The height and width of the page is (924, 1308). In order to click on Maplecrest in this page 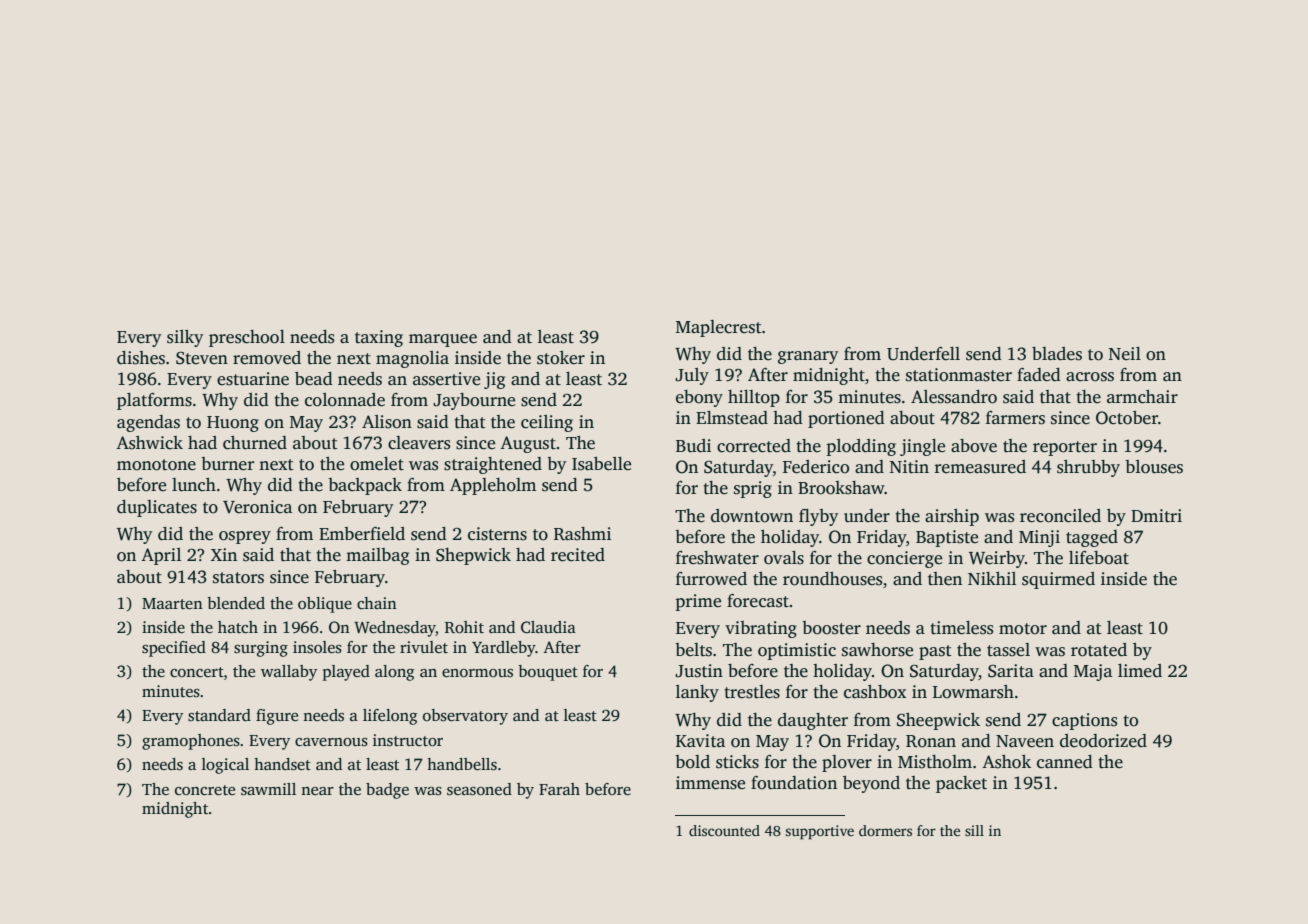, I will do `click(719, 328)`.
